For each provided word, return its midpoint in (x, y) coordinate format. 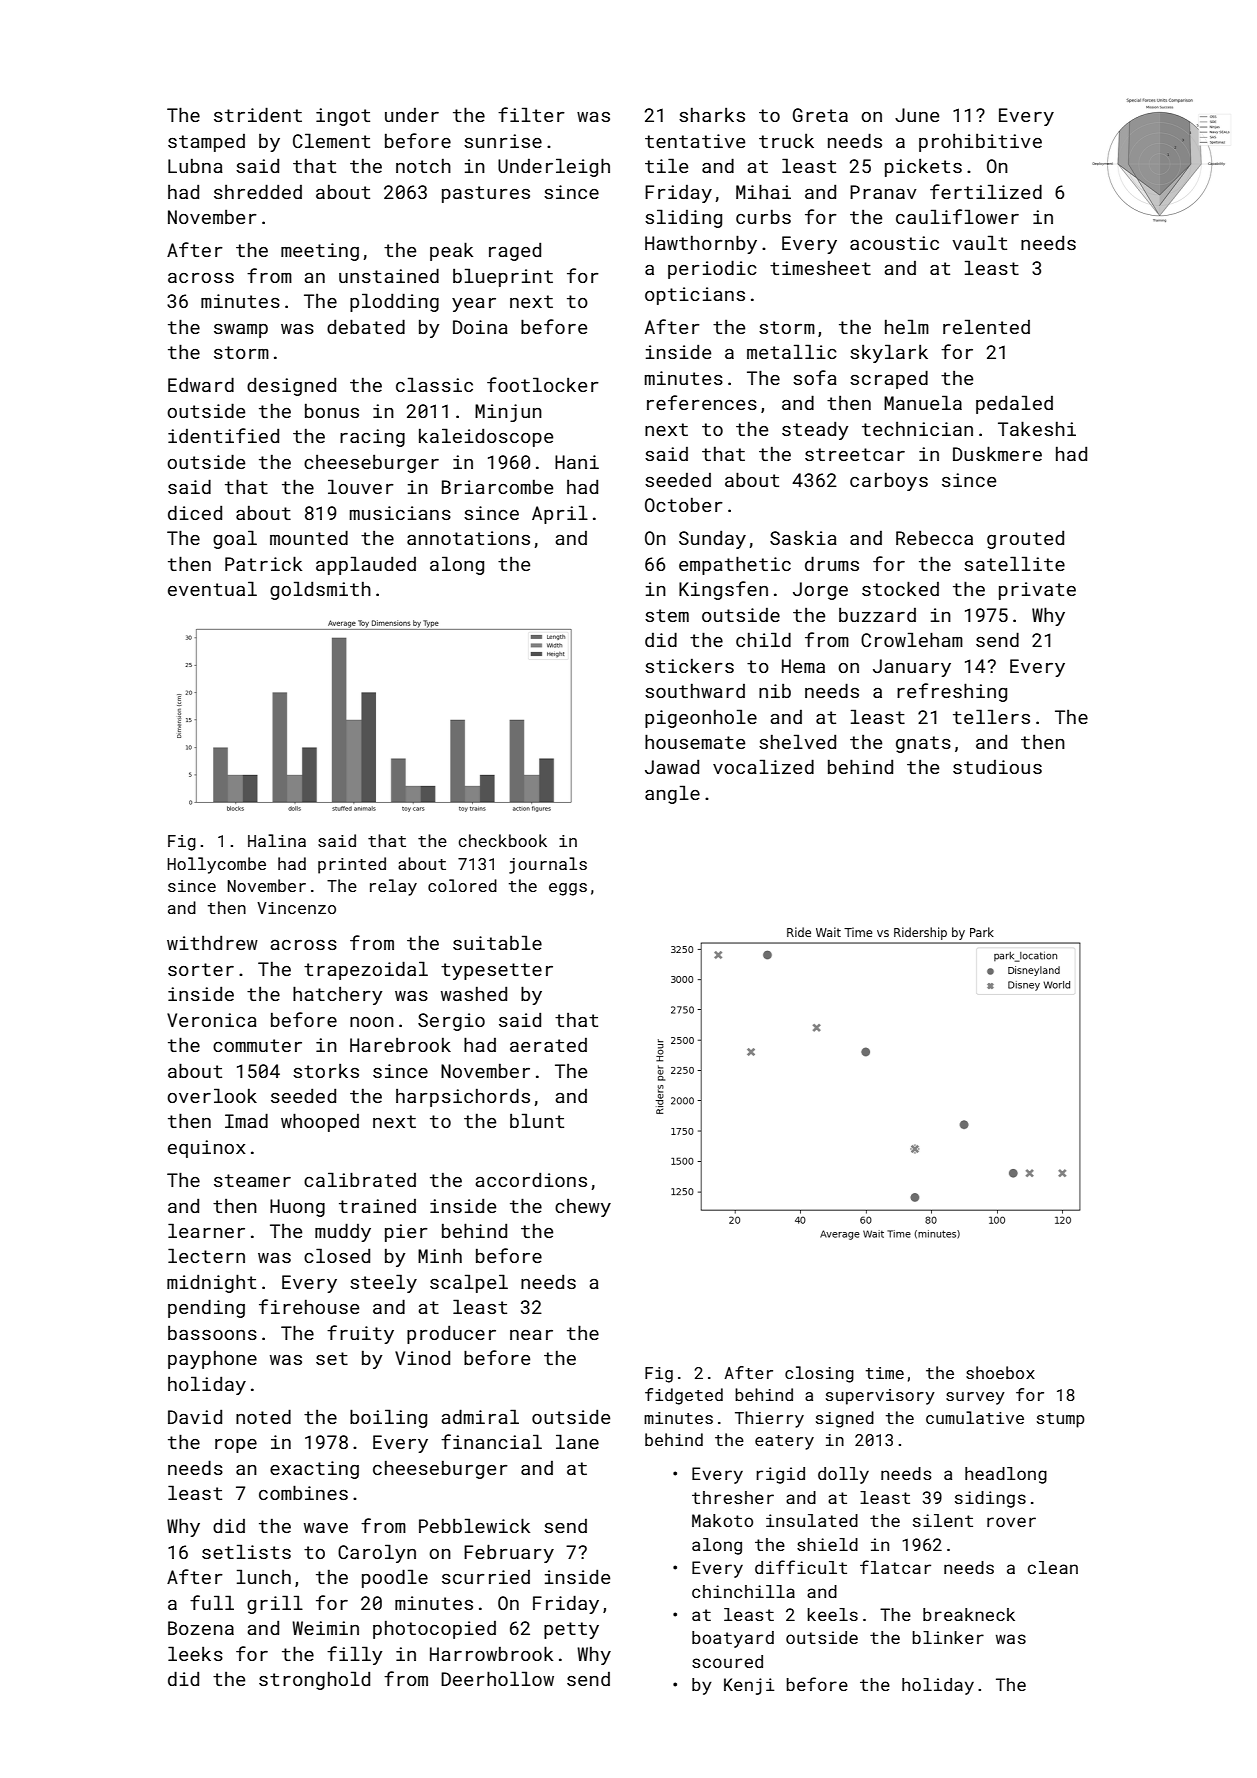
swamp (241, 331)
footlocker (543, 384)
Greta (820, 115)
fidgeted (684, 1396)
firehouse (309, 1306)
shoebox (1000, 1372)
